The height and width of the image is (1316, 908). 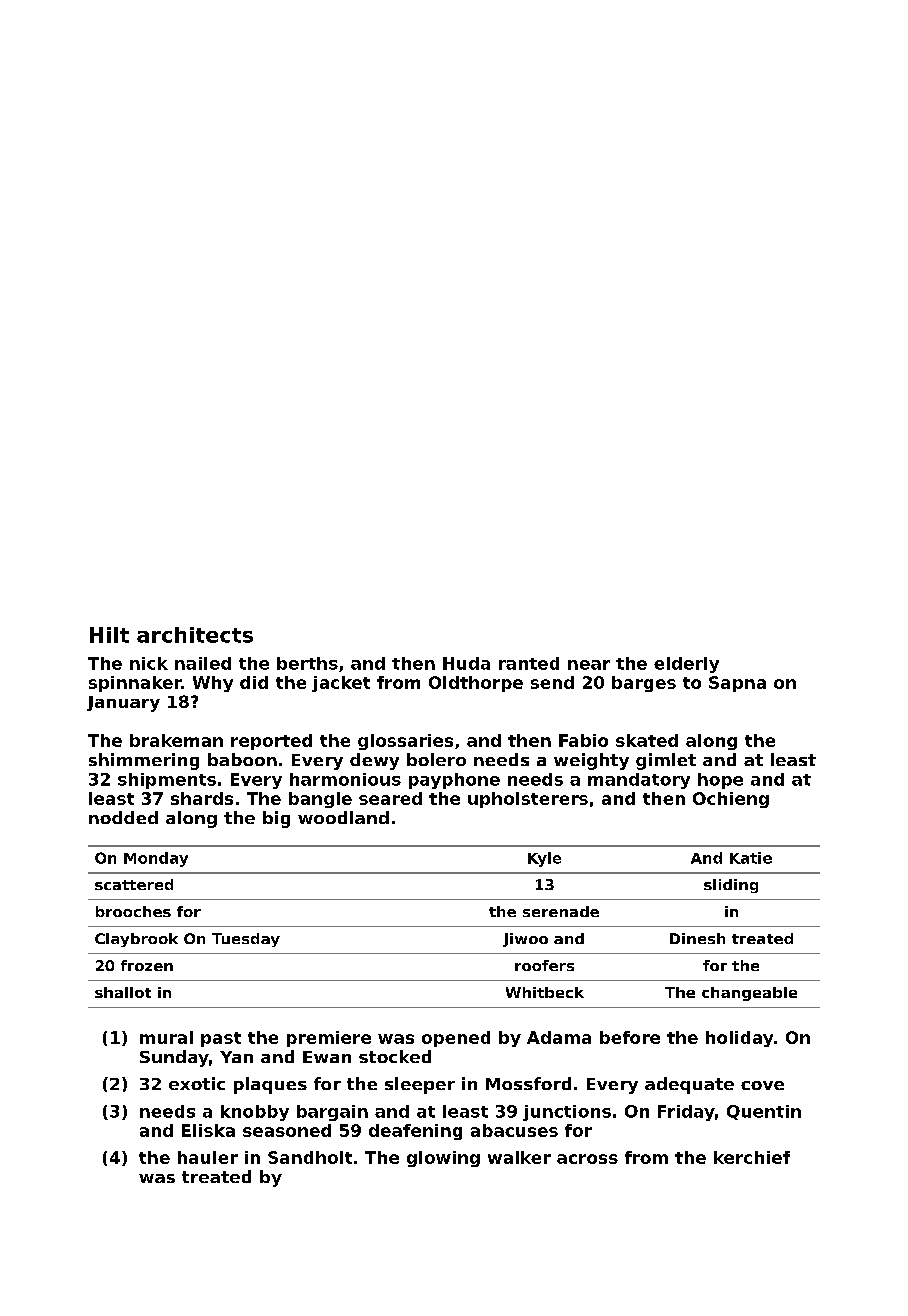 I want to click on shimmering, so click(x=144, y=761).
